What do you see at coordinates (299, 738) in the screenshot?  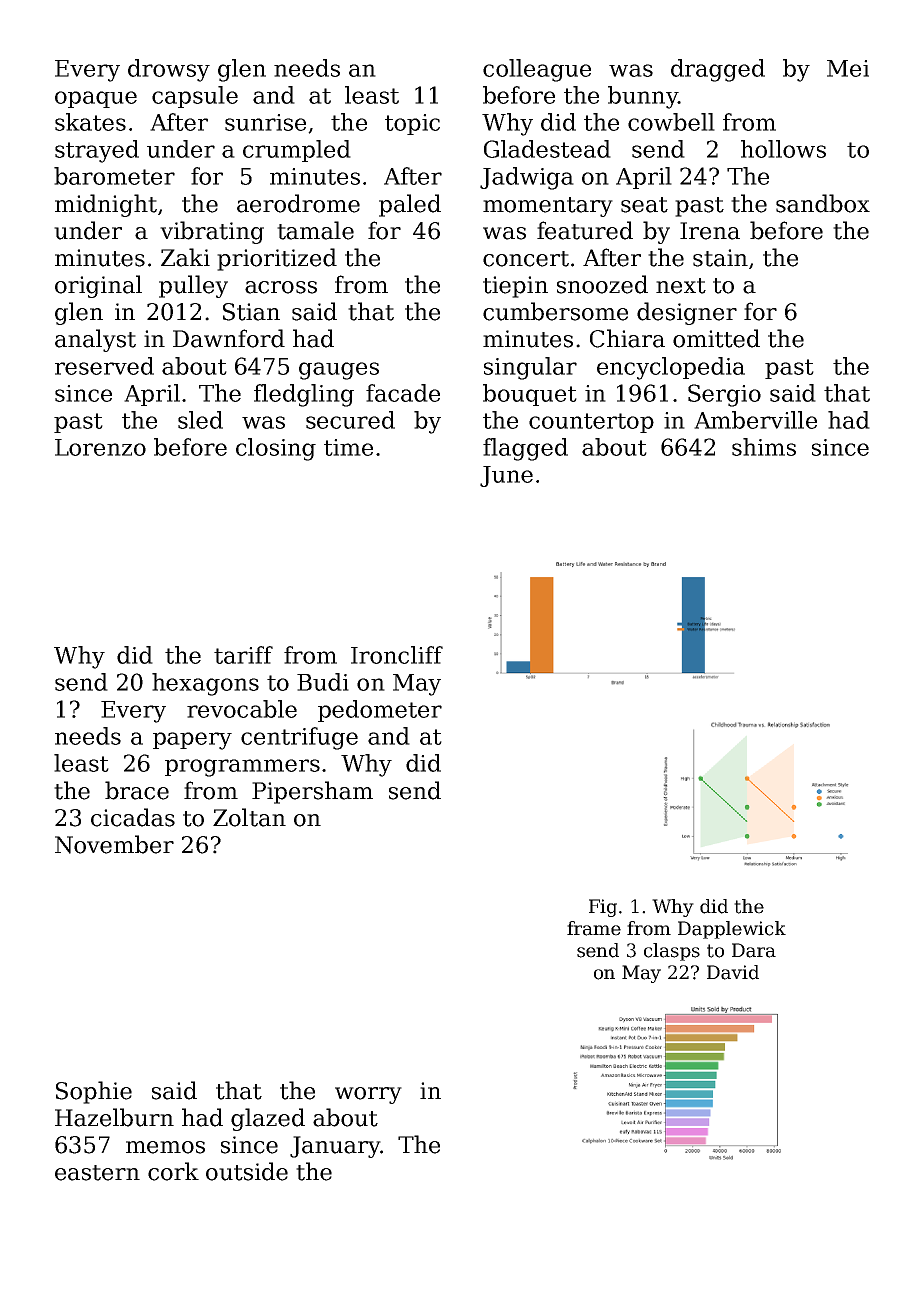 I see `centrifuge` at bounding box center [299, 738].
